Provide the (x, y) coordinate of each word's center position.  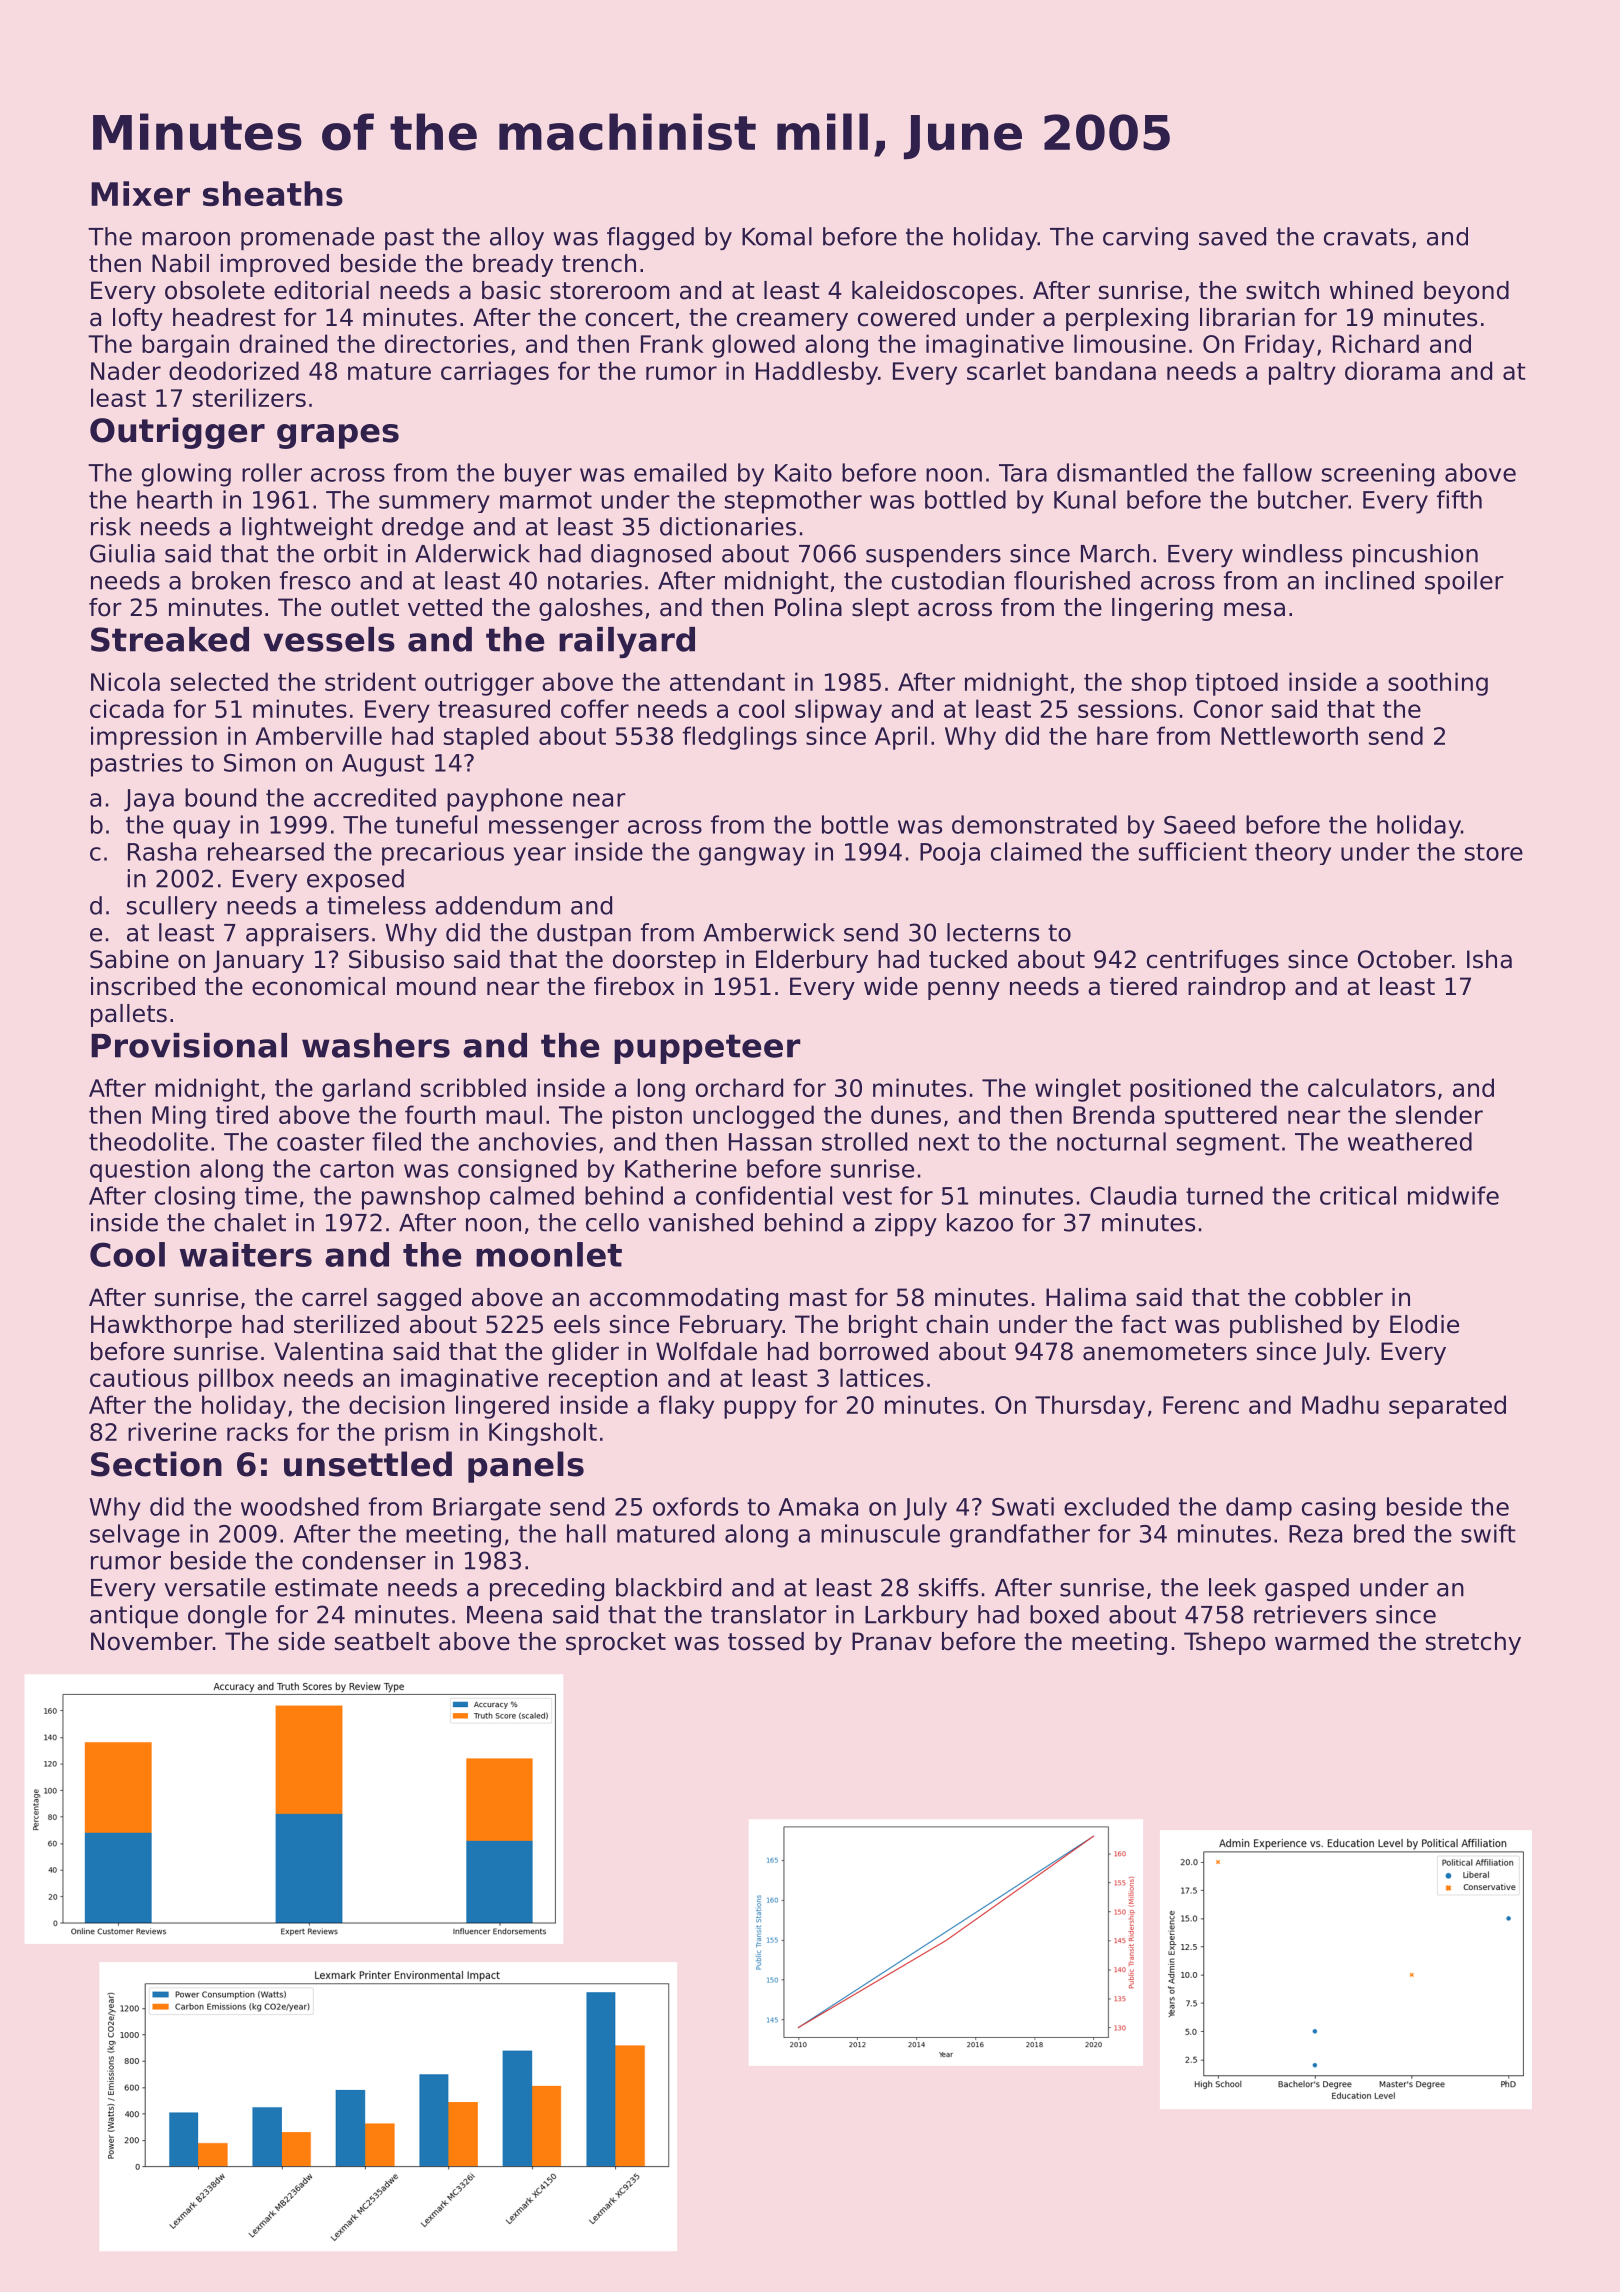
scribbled (473, 1087)
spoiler (1464, 582)
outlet (365, 607)
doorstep (664, 961)
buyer (538, 475)
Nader (126, 370)
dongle (227, 1616)
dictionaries (728, 526)
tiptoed (1236, 684)
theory (1293, 853)
